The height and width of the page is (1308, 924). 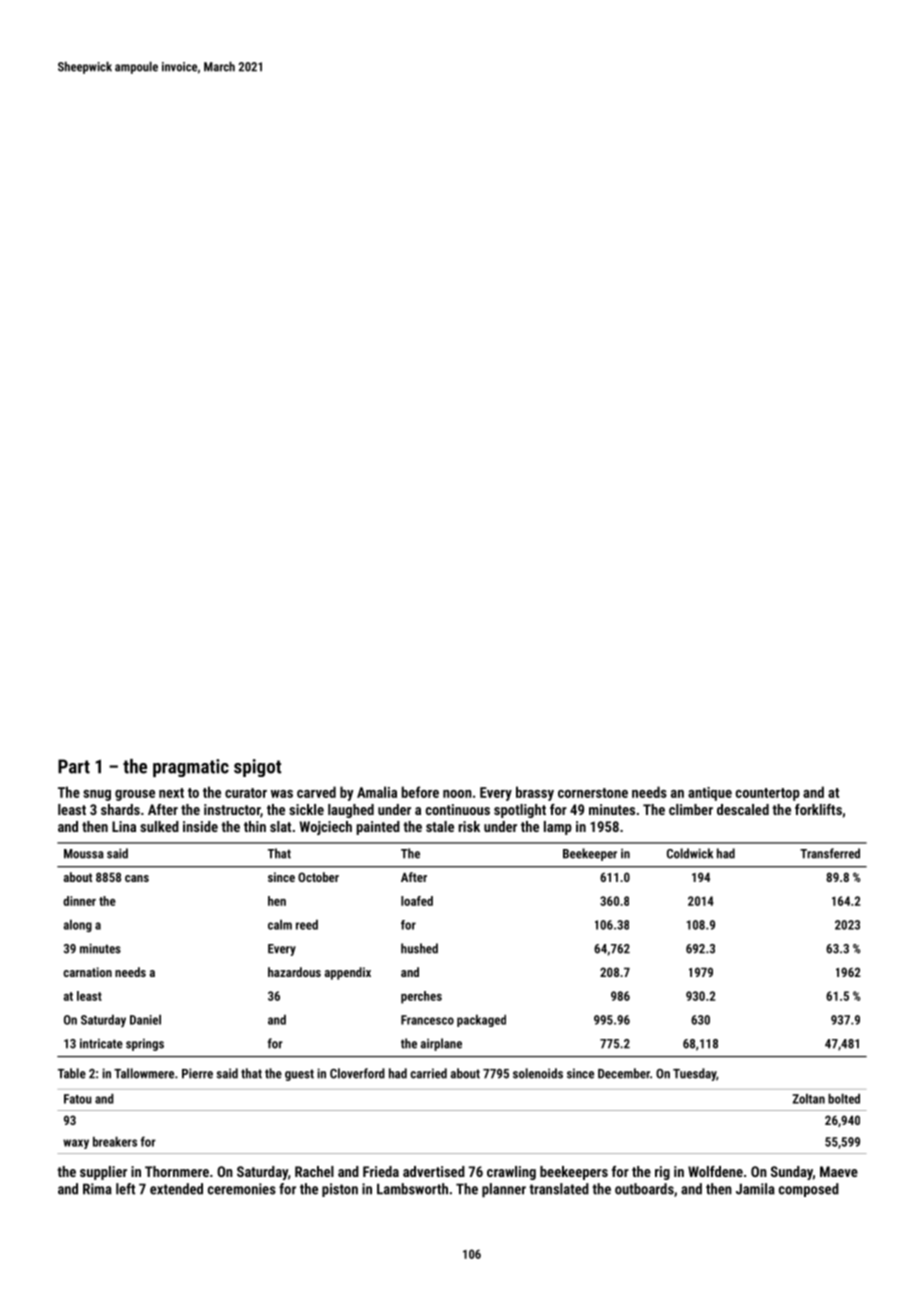 I want to click on composed, so click(x=809, y=1190).
